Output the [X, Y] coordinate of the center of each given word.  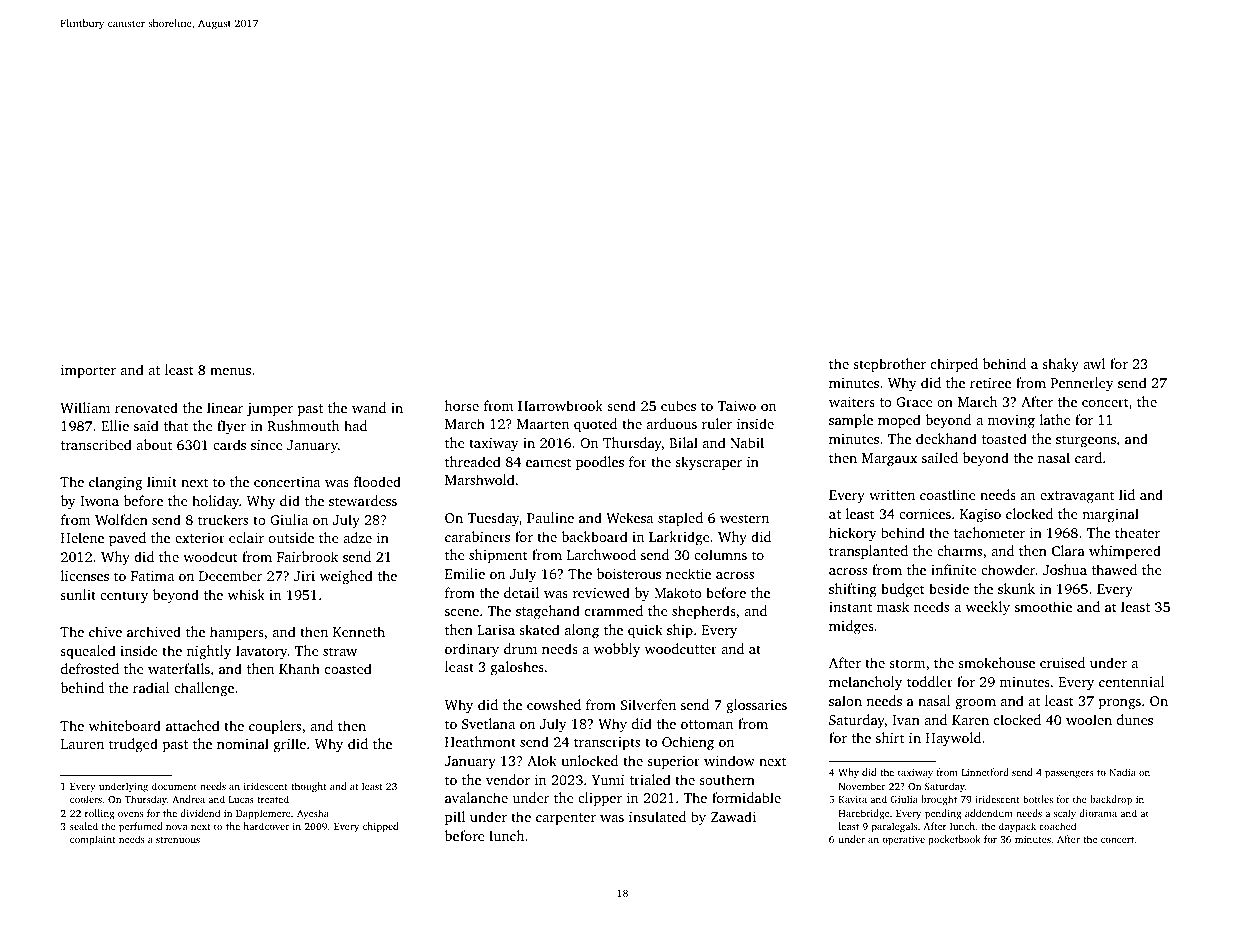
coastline [948, 494]
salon [845, 700]
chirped [954, 365]
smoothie [1043, 606]
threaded [473, 461]
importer [88, 371]
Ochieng [688, 743]
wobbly [617, 650]
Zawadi [733, 816]
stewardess [363, 500]
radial [151, 687]
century [124, 597]
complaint [93, 840]
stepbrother [889, 365]
